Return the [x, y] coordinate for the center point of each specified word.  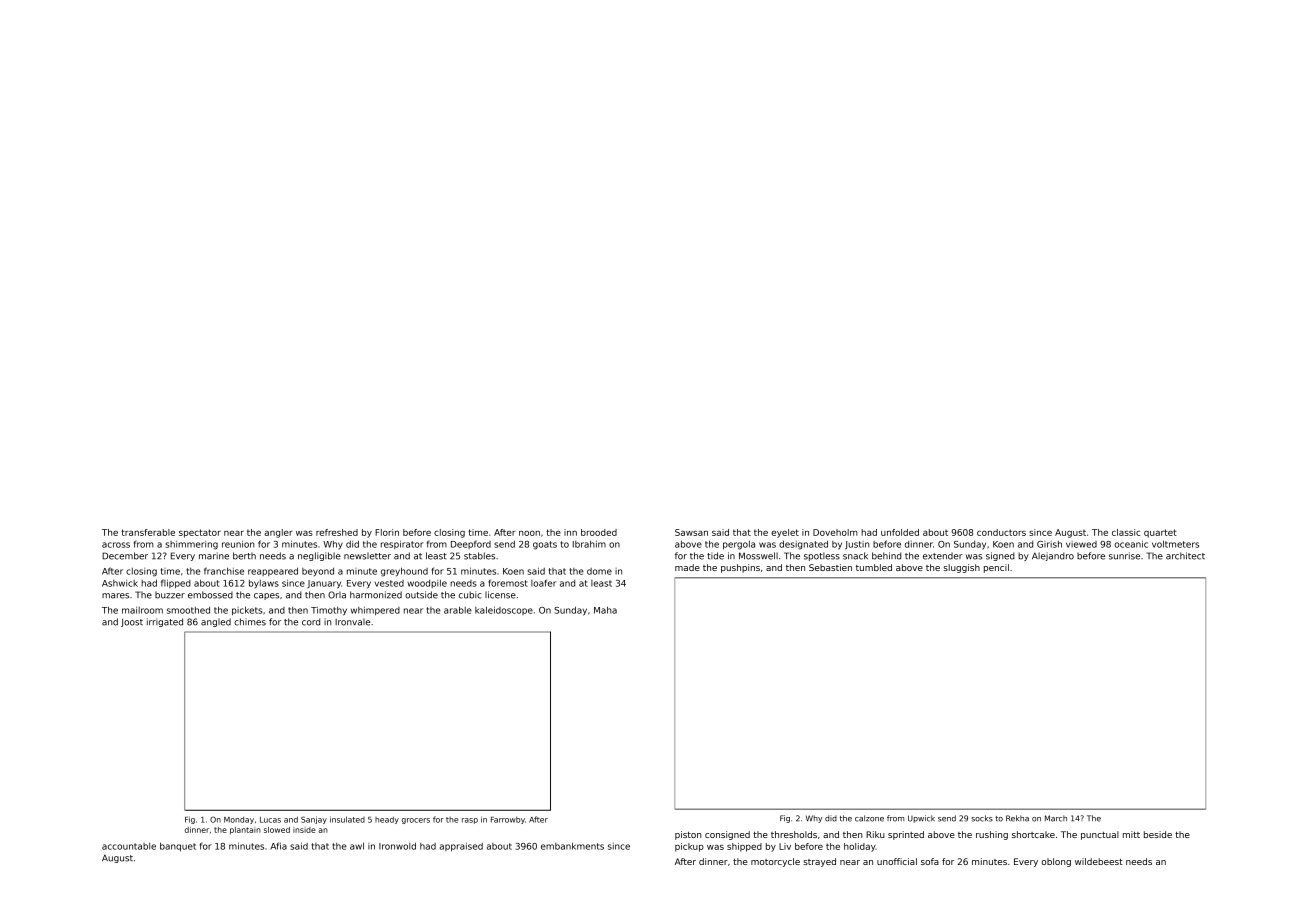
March [1056, 818]
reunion [238, 544]
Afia [278, 846]
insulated [347, 819]
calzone [869, 818]
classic [1126, 532]
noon [529, 533]
